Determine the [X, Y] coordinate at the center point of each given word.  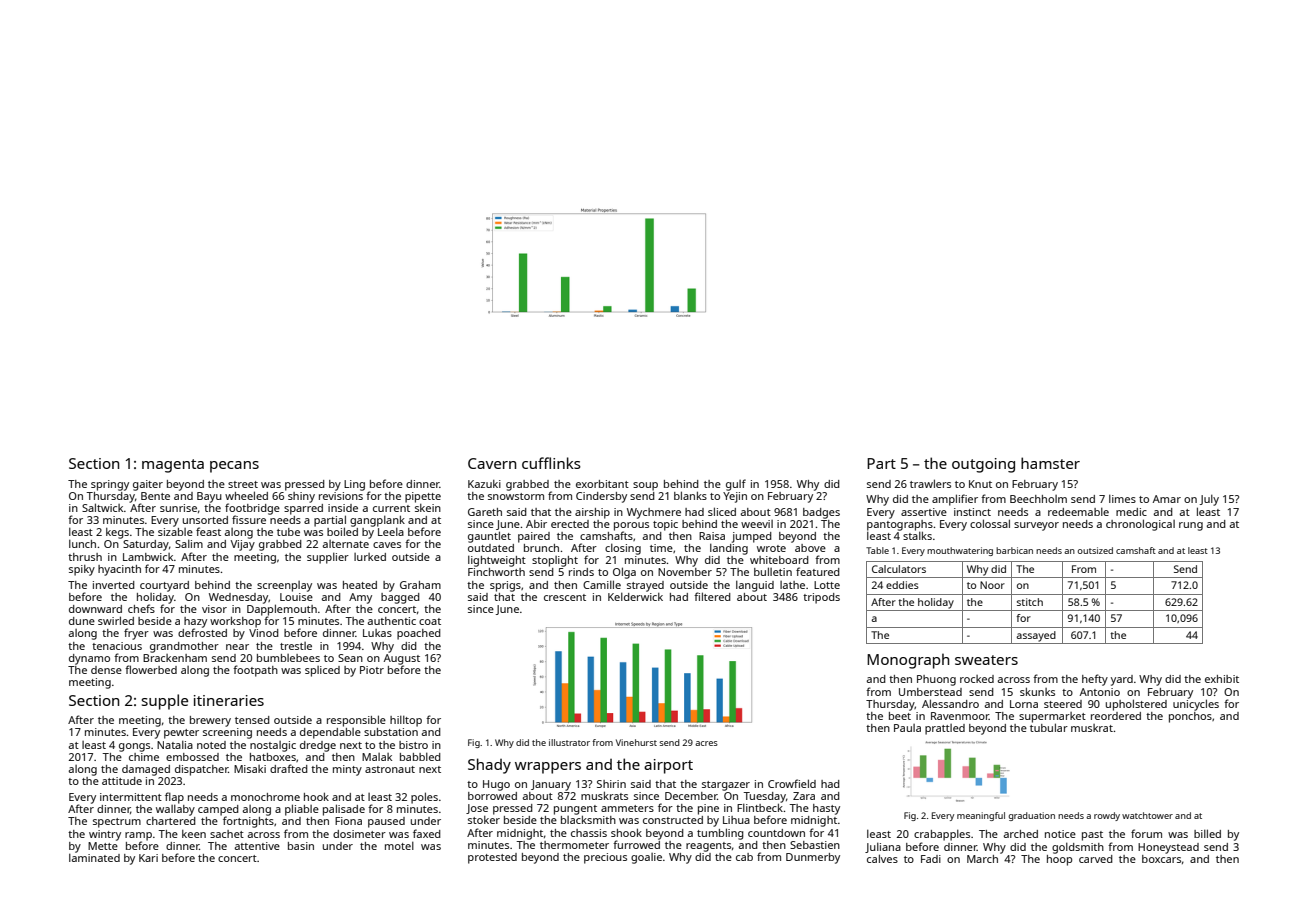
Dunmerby [813, 858]
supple [165, 702]
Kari [148, 858]
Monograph [908, 661]
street [243, 484]
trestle [296, 646]
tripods [821, 598]
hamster [1050, 463]
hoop [1059, 860]
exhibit [1222, 679]
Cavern [492, 463]
